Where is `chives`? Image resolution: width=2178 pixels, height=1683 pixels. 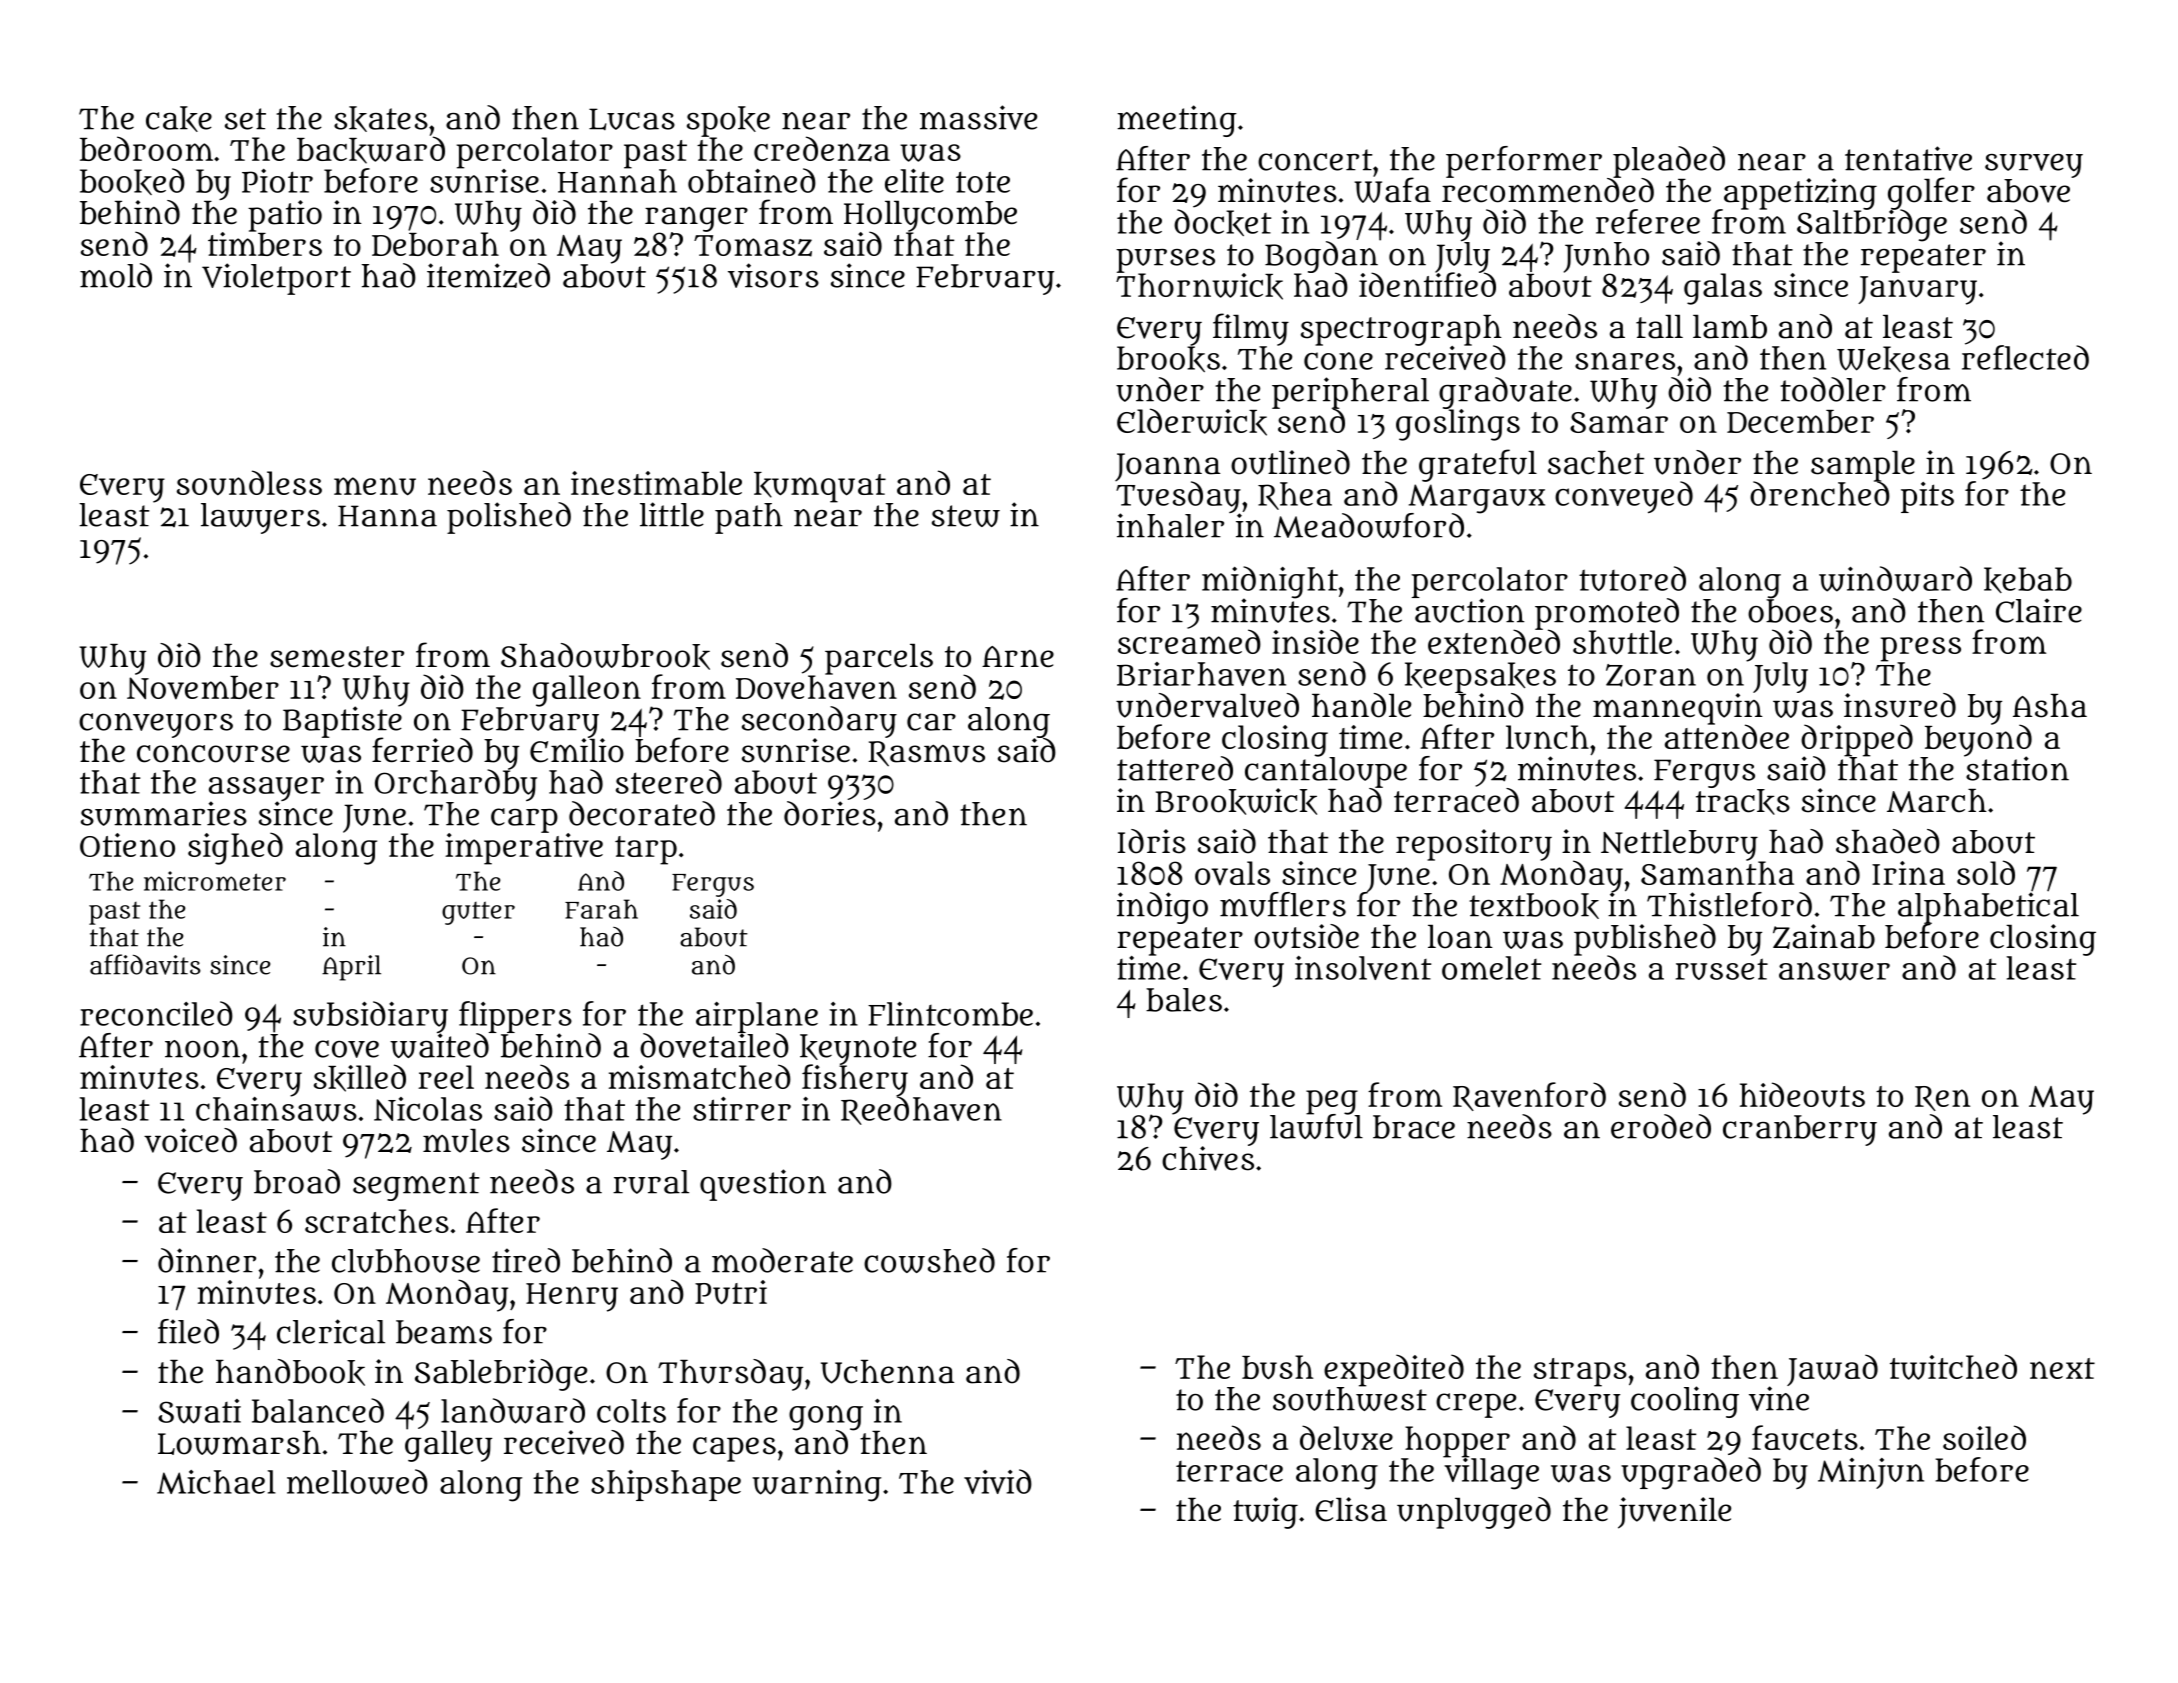
chives is located at coordinates (1208, 1158).
